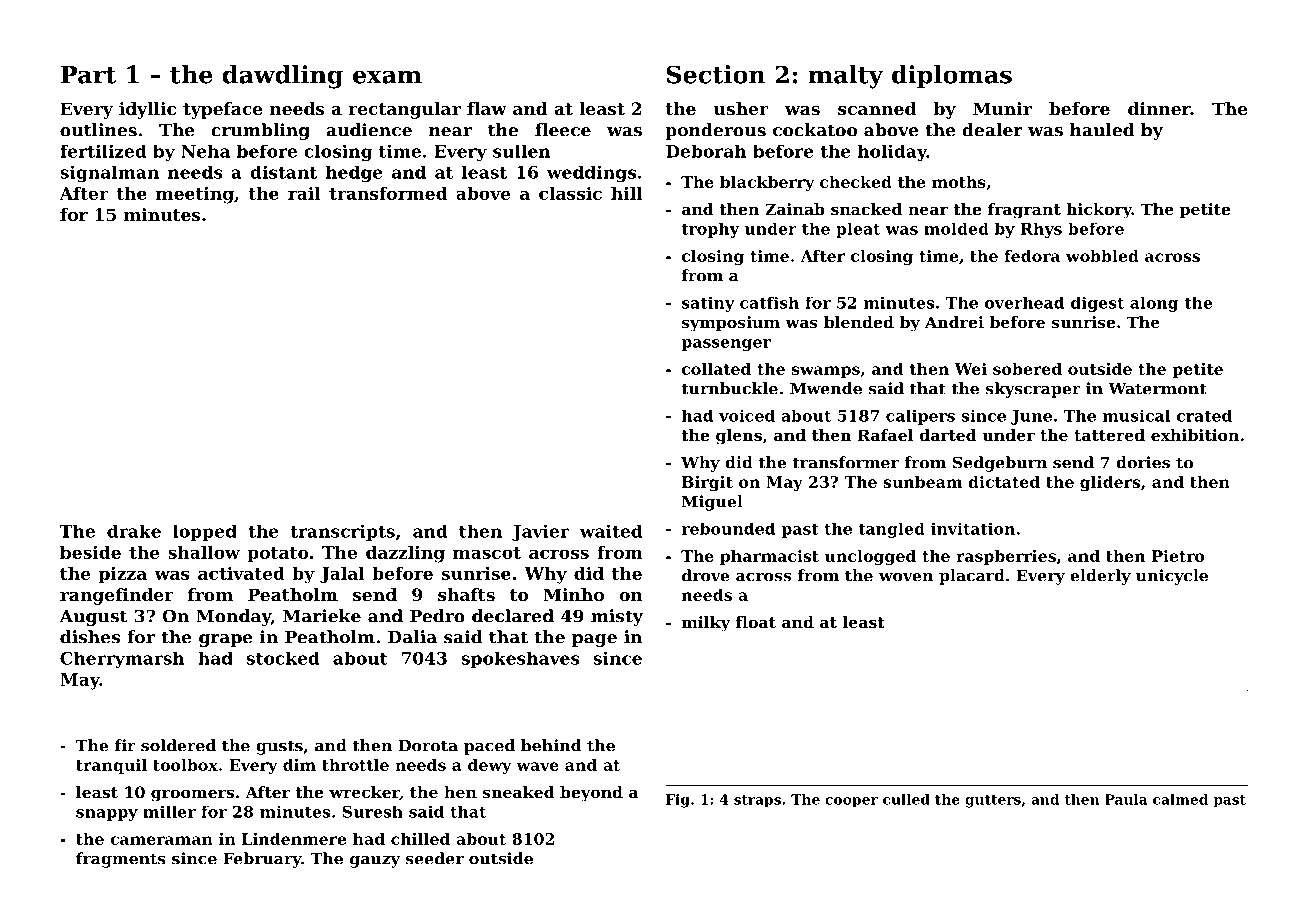 The image size is (1308, 924). I want to click on stocked, so click(283, 658).
